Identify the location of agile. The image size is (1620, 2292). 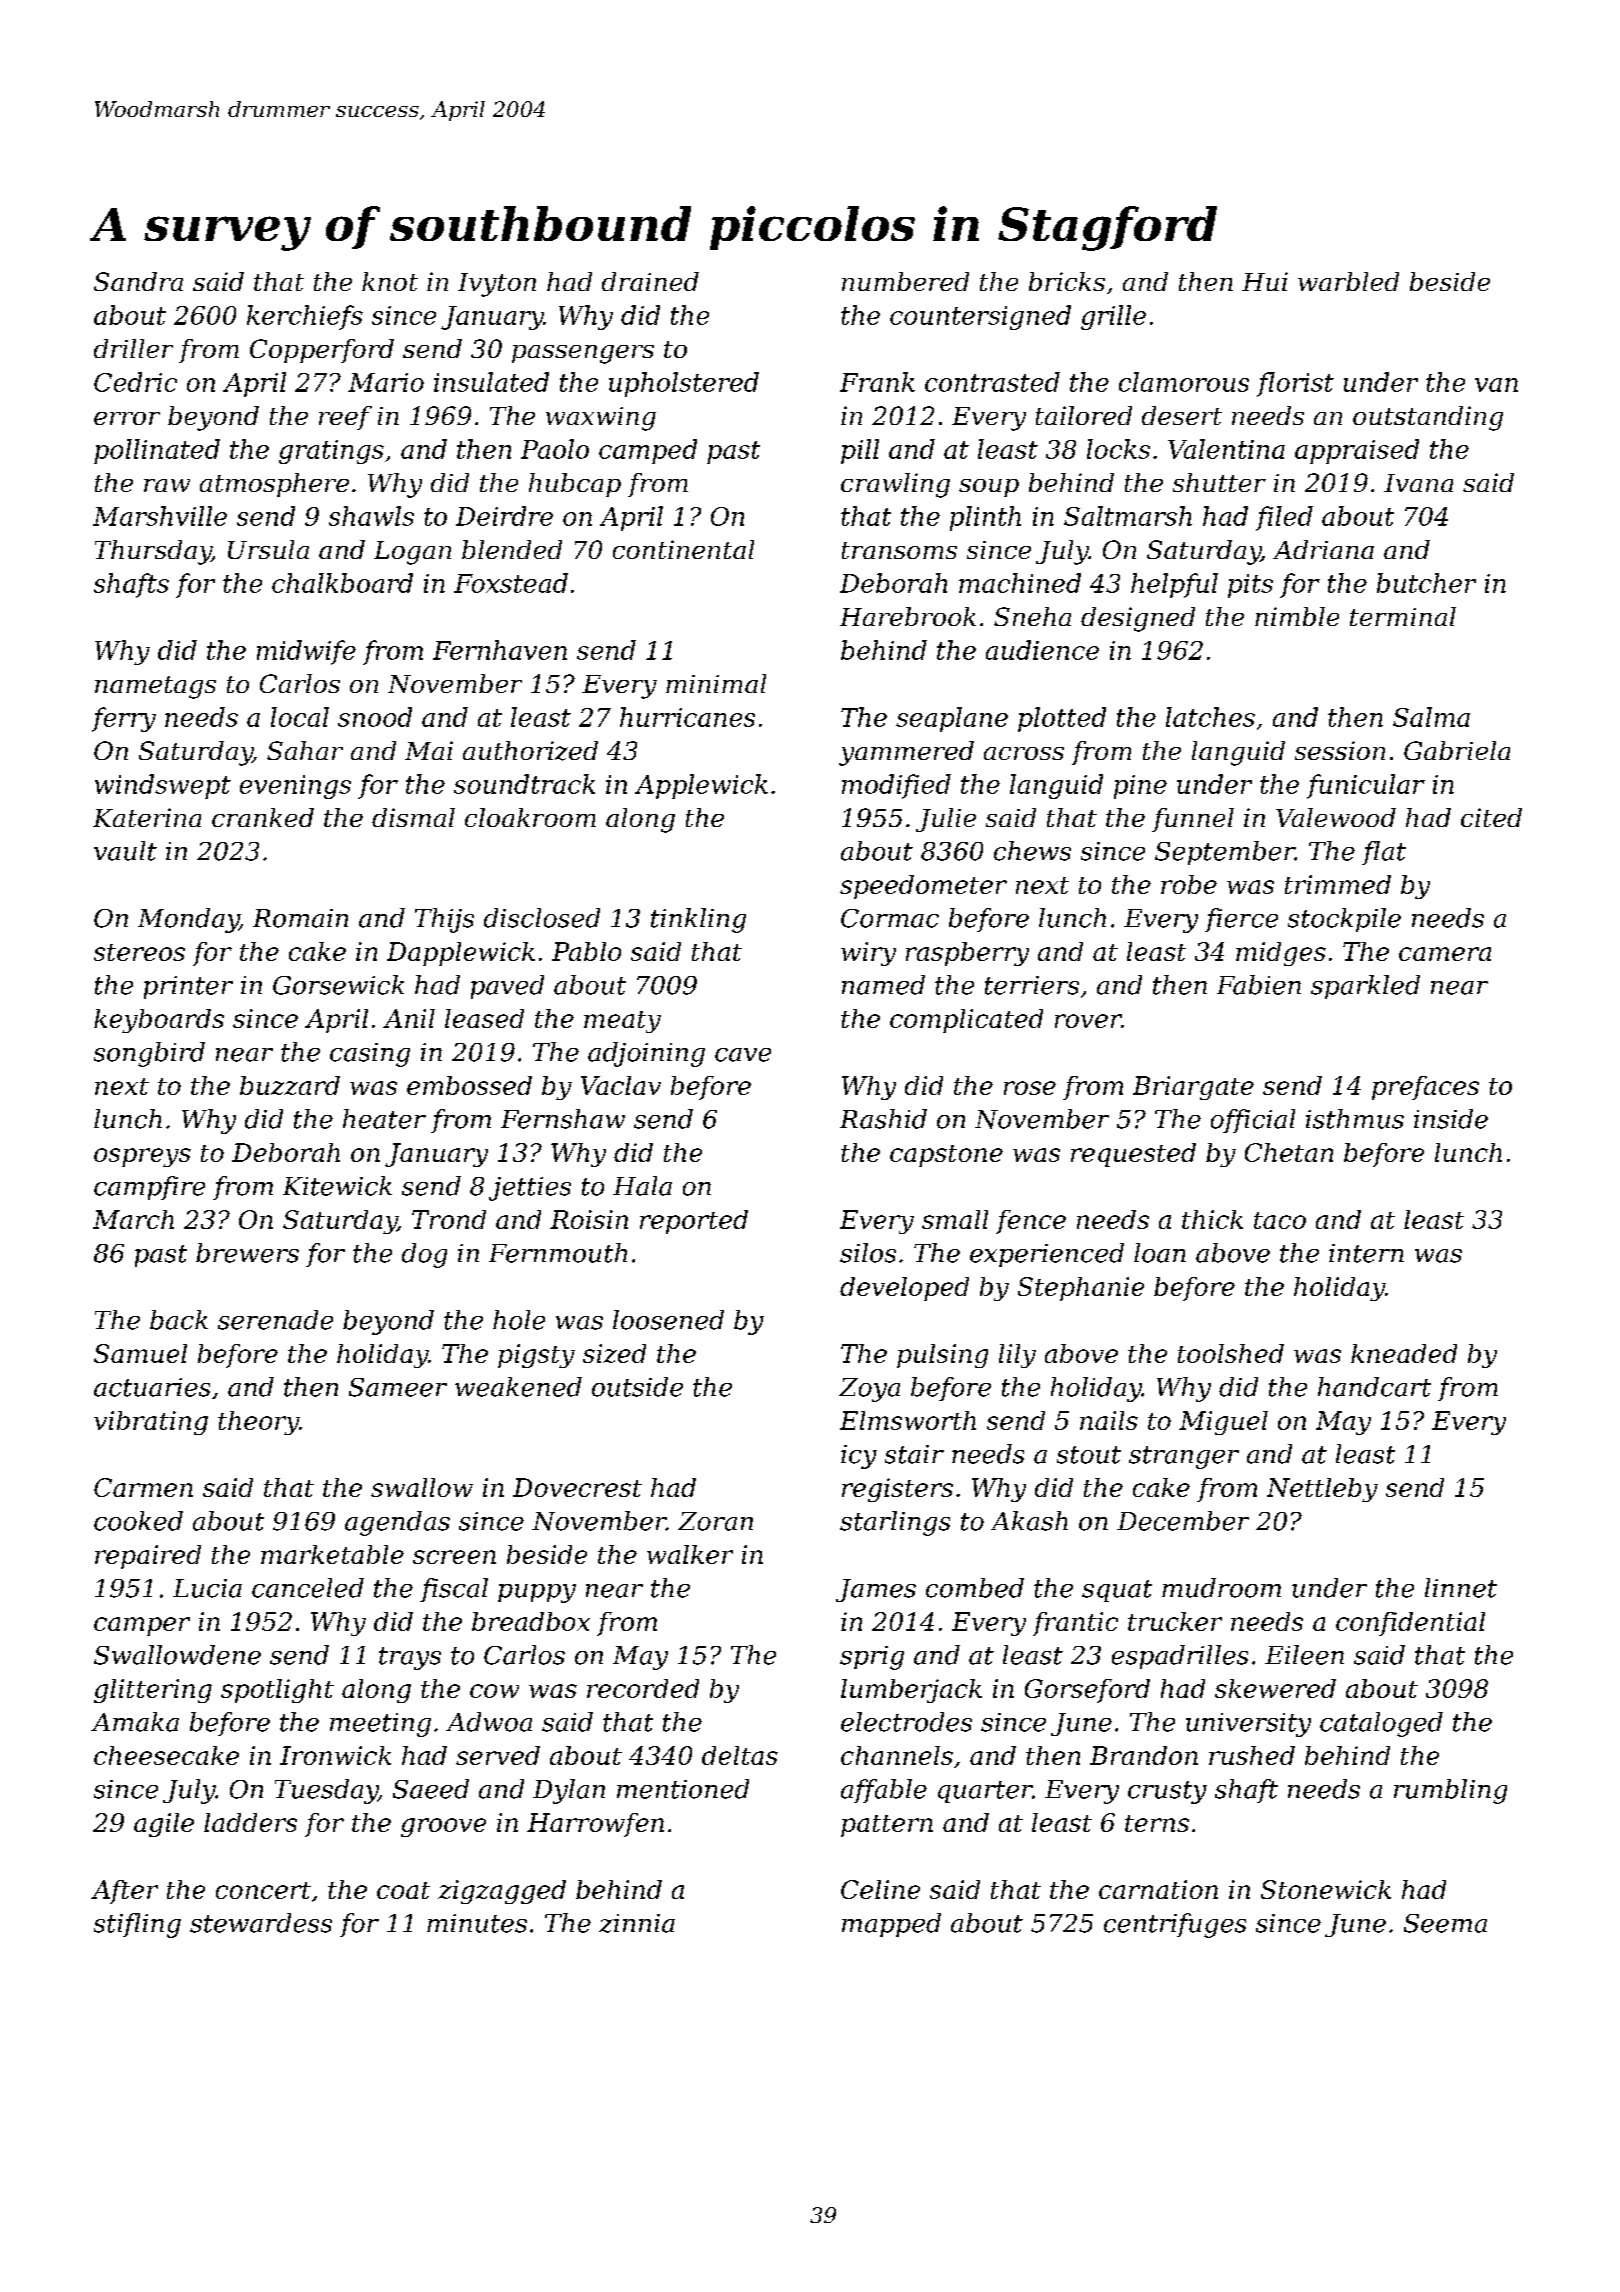
(164, 1825).
